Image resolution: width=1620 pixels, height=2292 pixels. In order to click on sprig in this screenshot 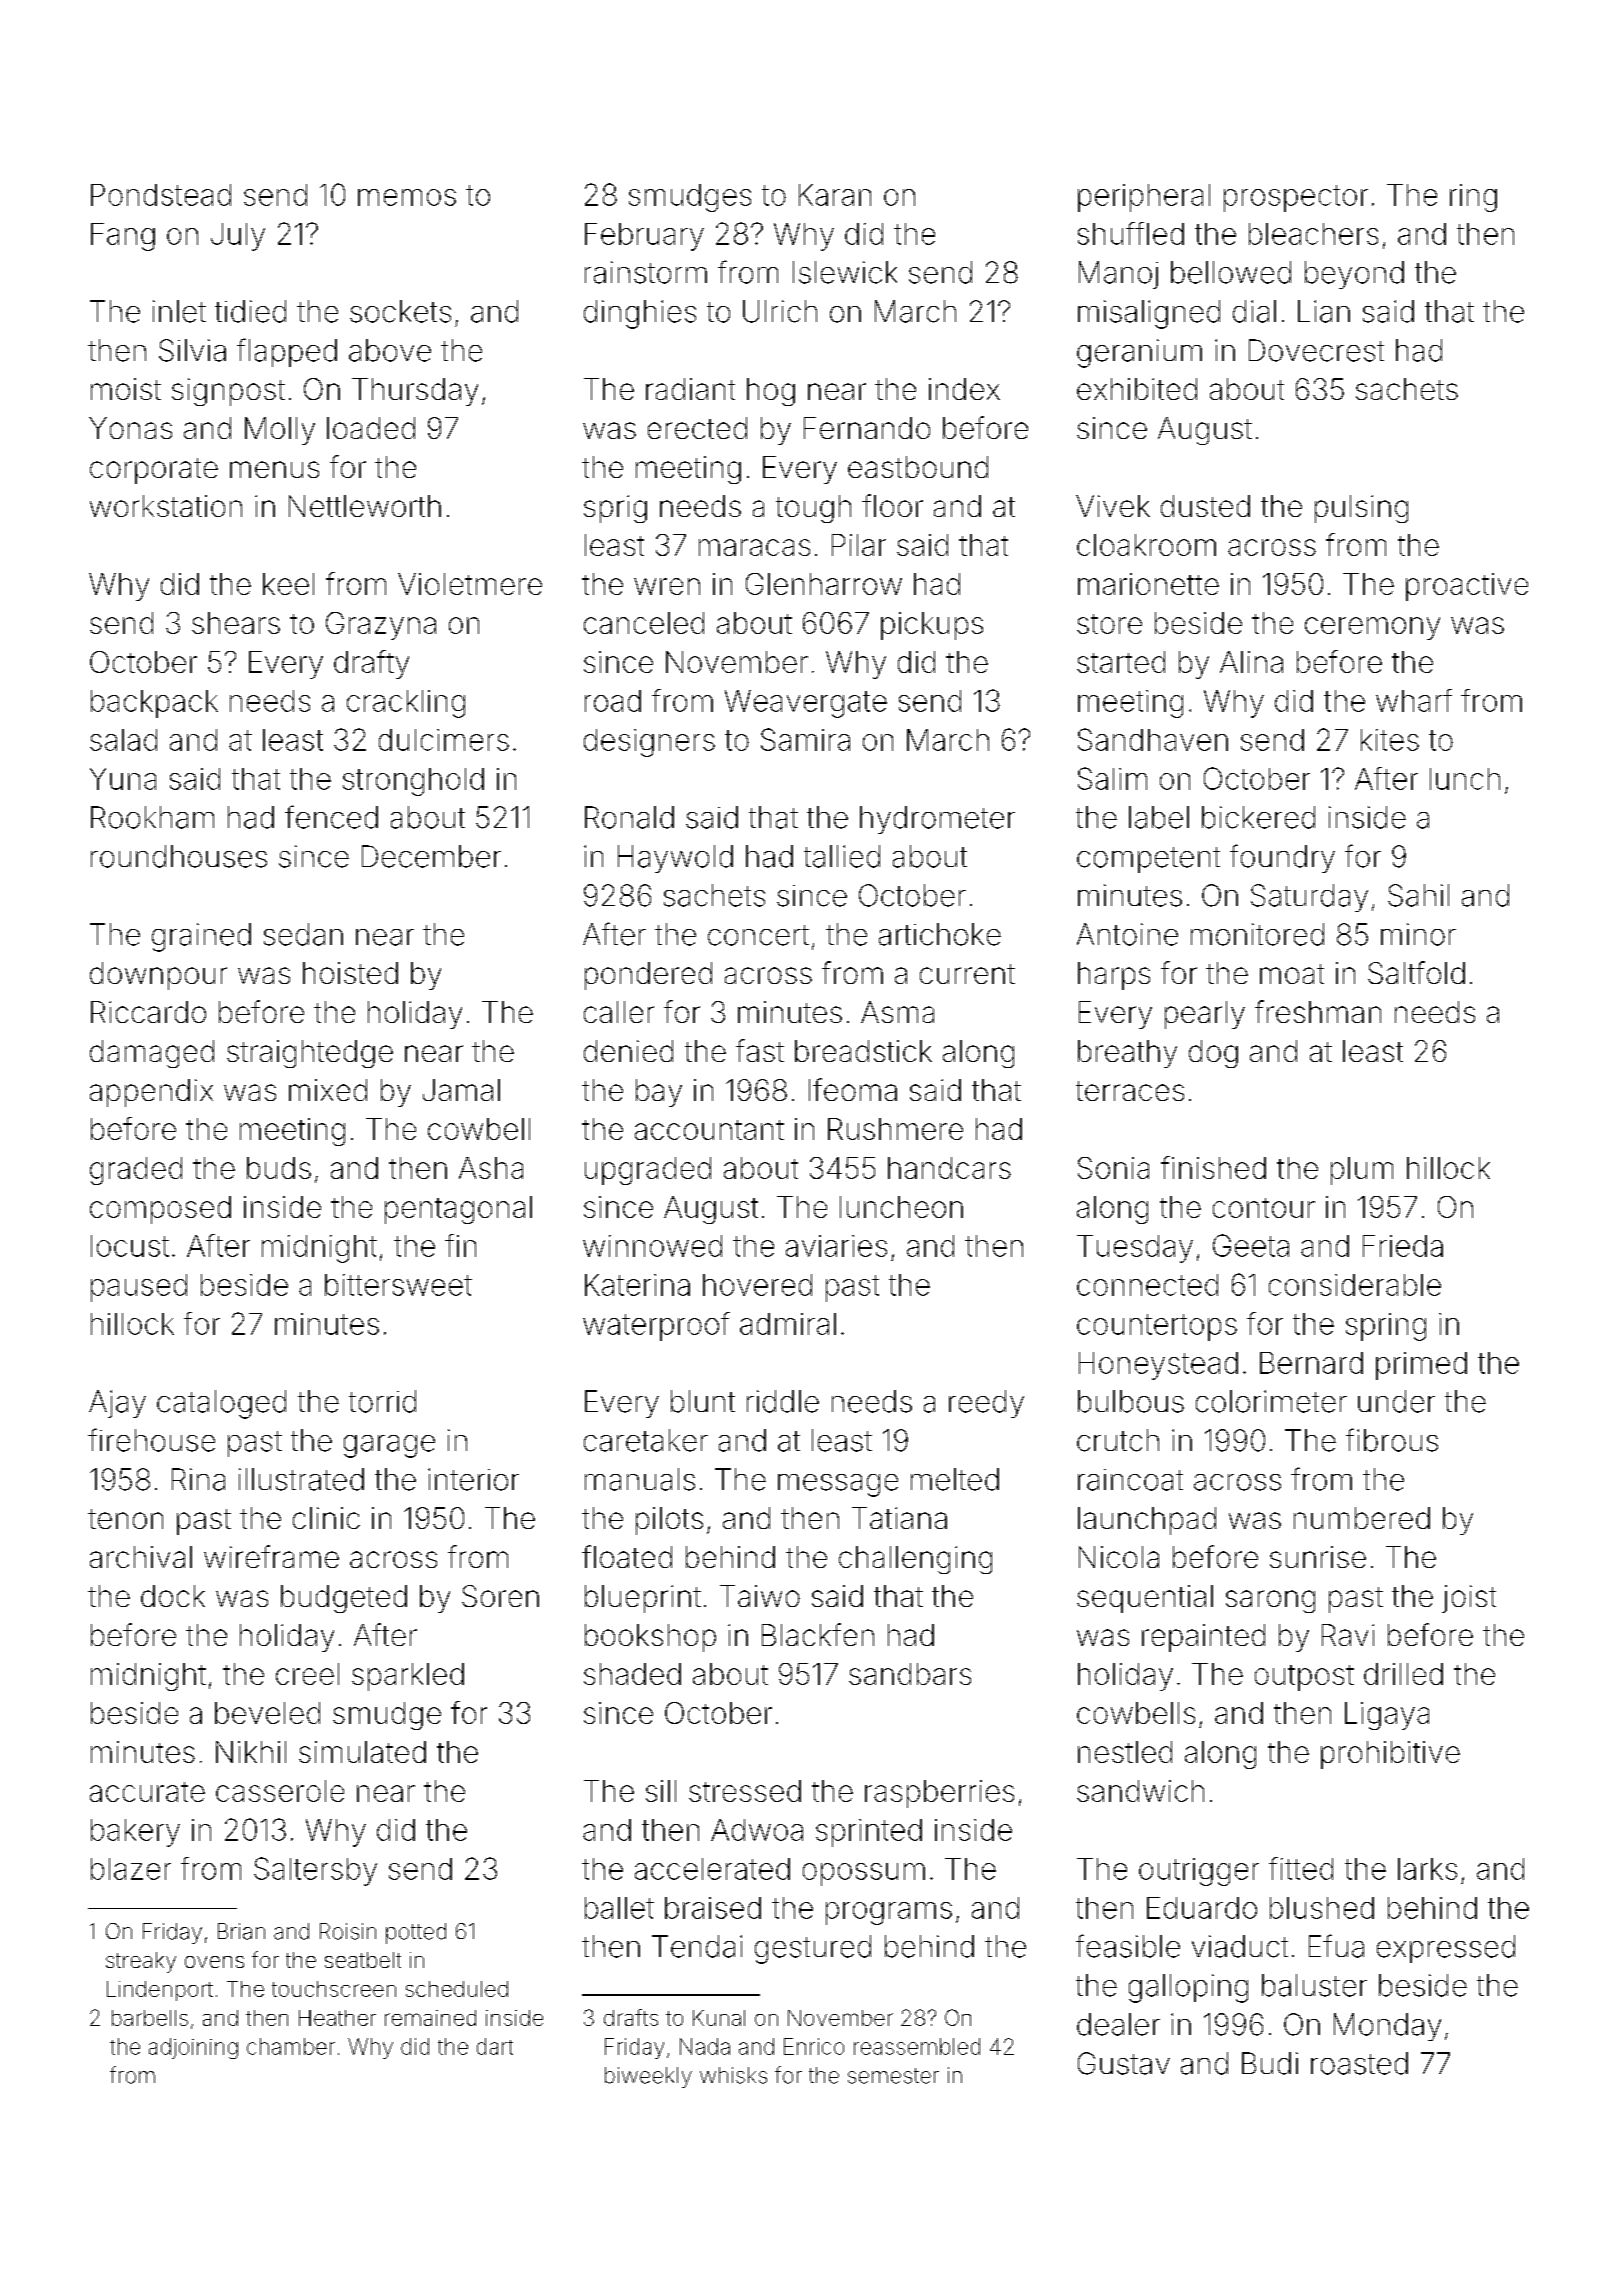, I will do `click(615, 509)`.
